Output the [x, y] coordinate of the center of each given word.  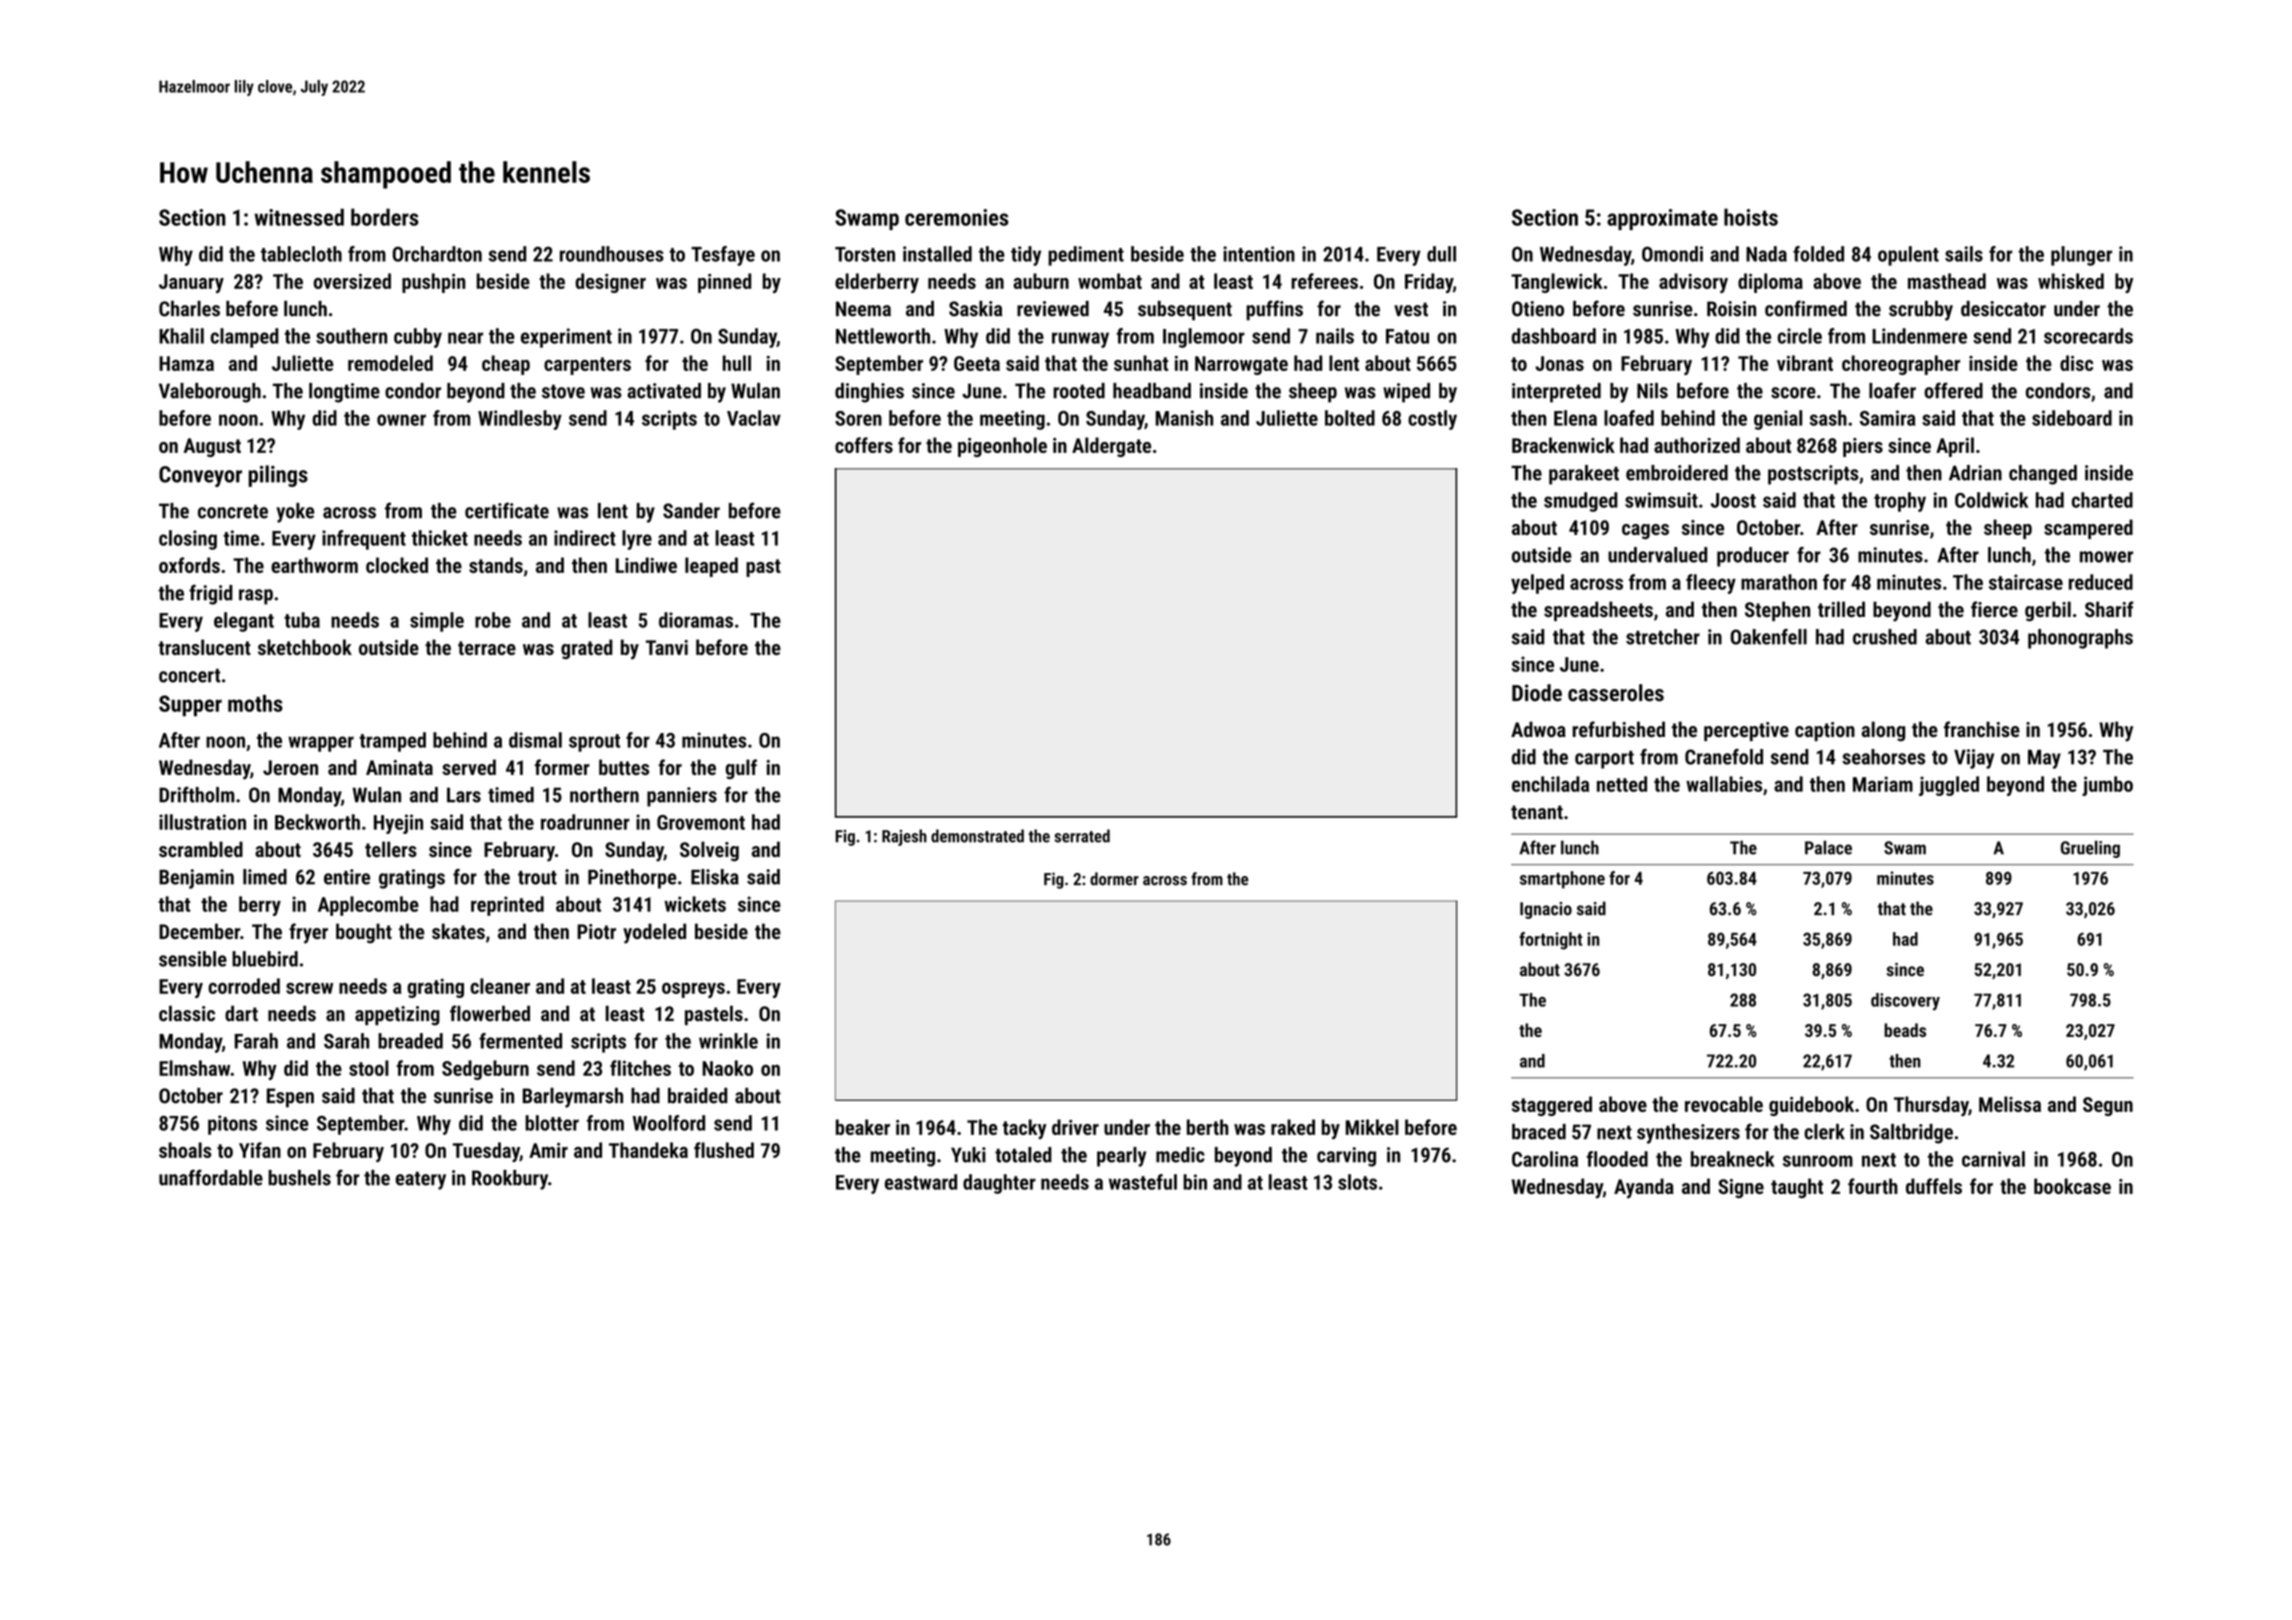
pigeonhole [1002, 447]
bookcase [2072, 1186]
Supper [190, 706]
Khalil [181, 336]
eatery [421, 1180]
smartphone [1562, 880]
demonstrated [977, 836]
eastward [921, 1182]
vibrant [1805, 363]
